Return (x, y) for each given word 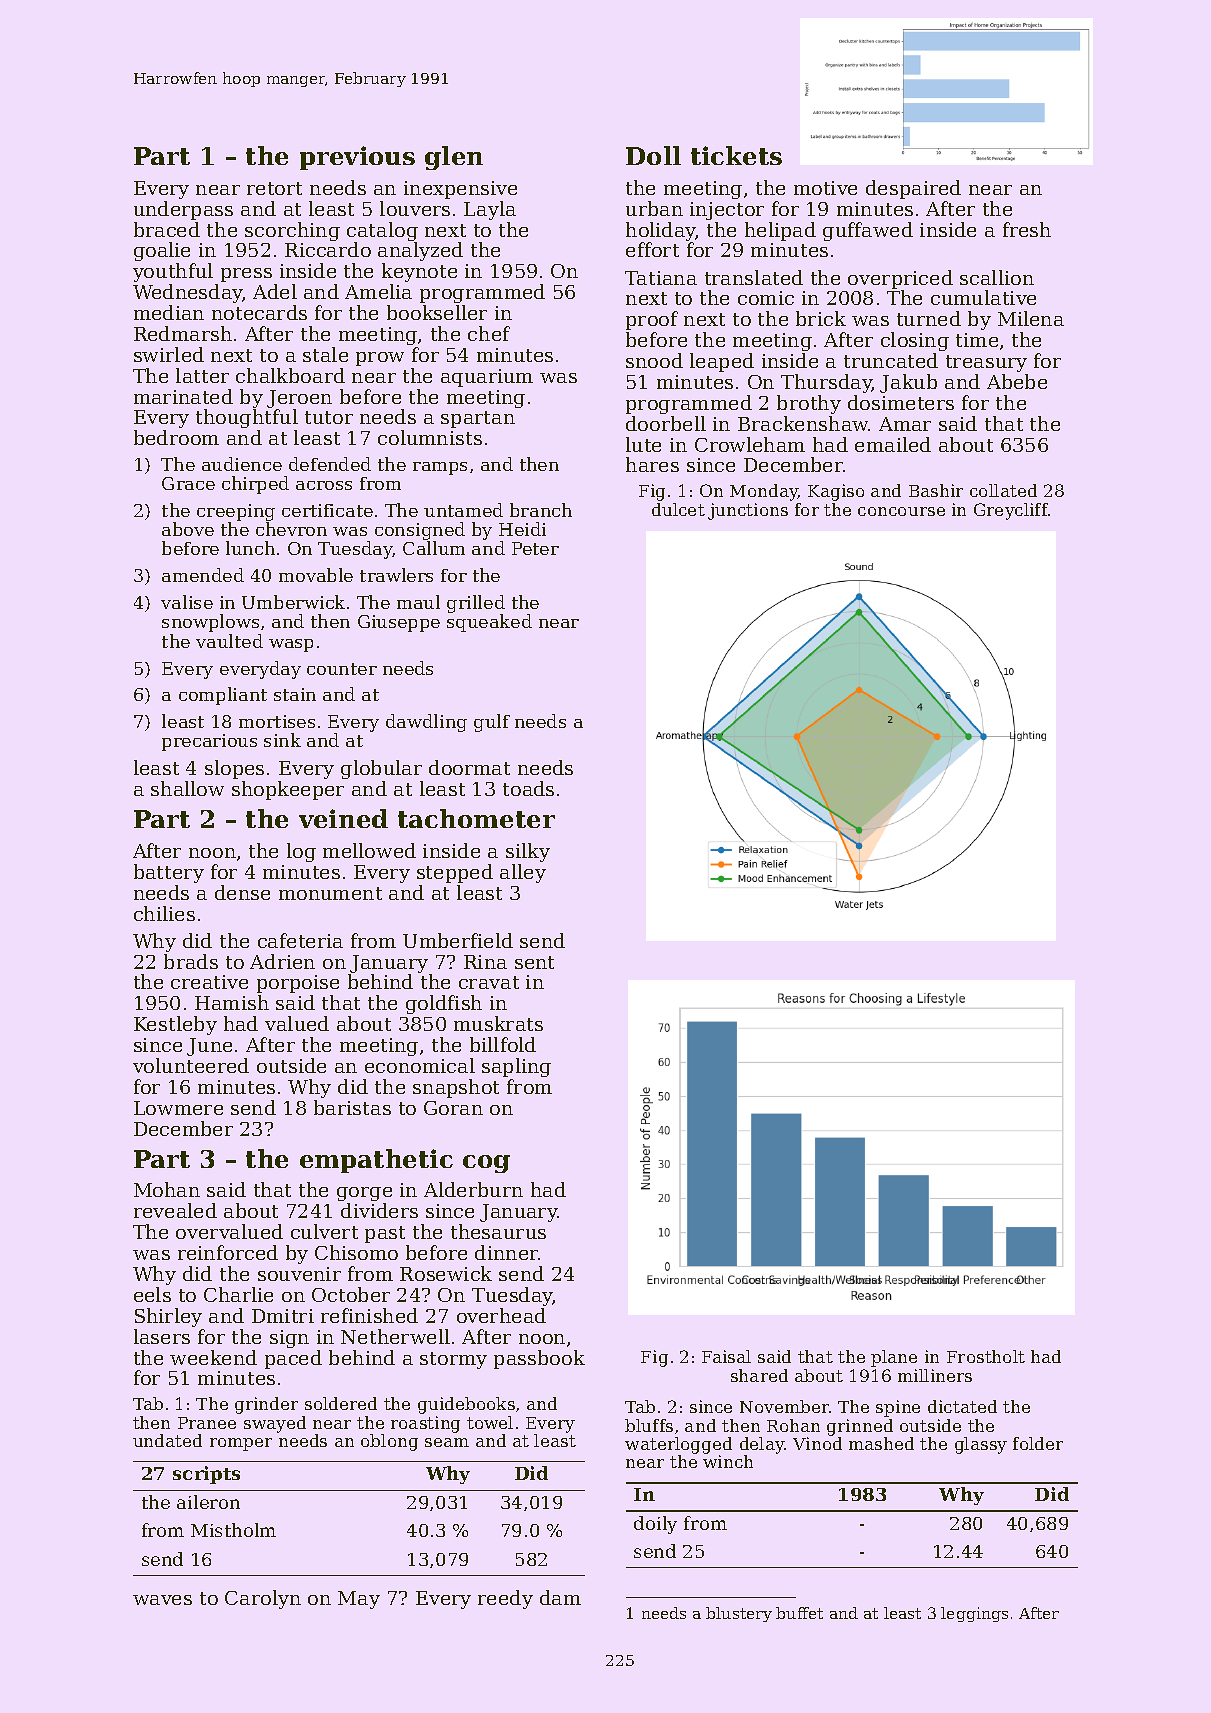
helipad (780, 231)
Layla (490, 210)
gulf (492, 723)
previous (357, 158)
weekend (213, 1357)
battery (169, 873)
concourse (901, 511)
